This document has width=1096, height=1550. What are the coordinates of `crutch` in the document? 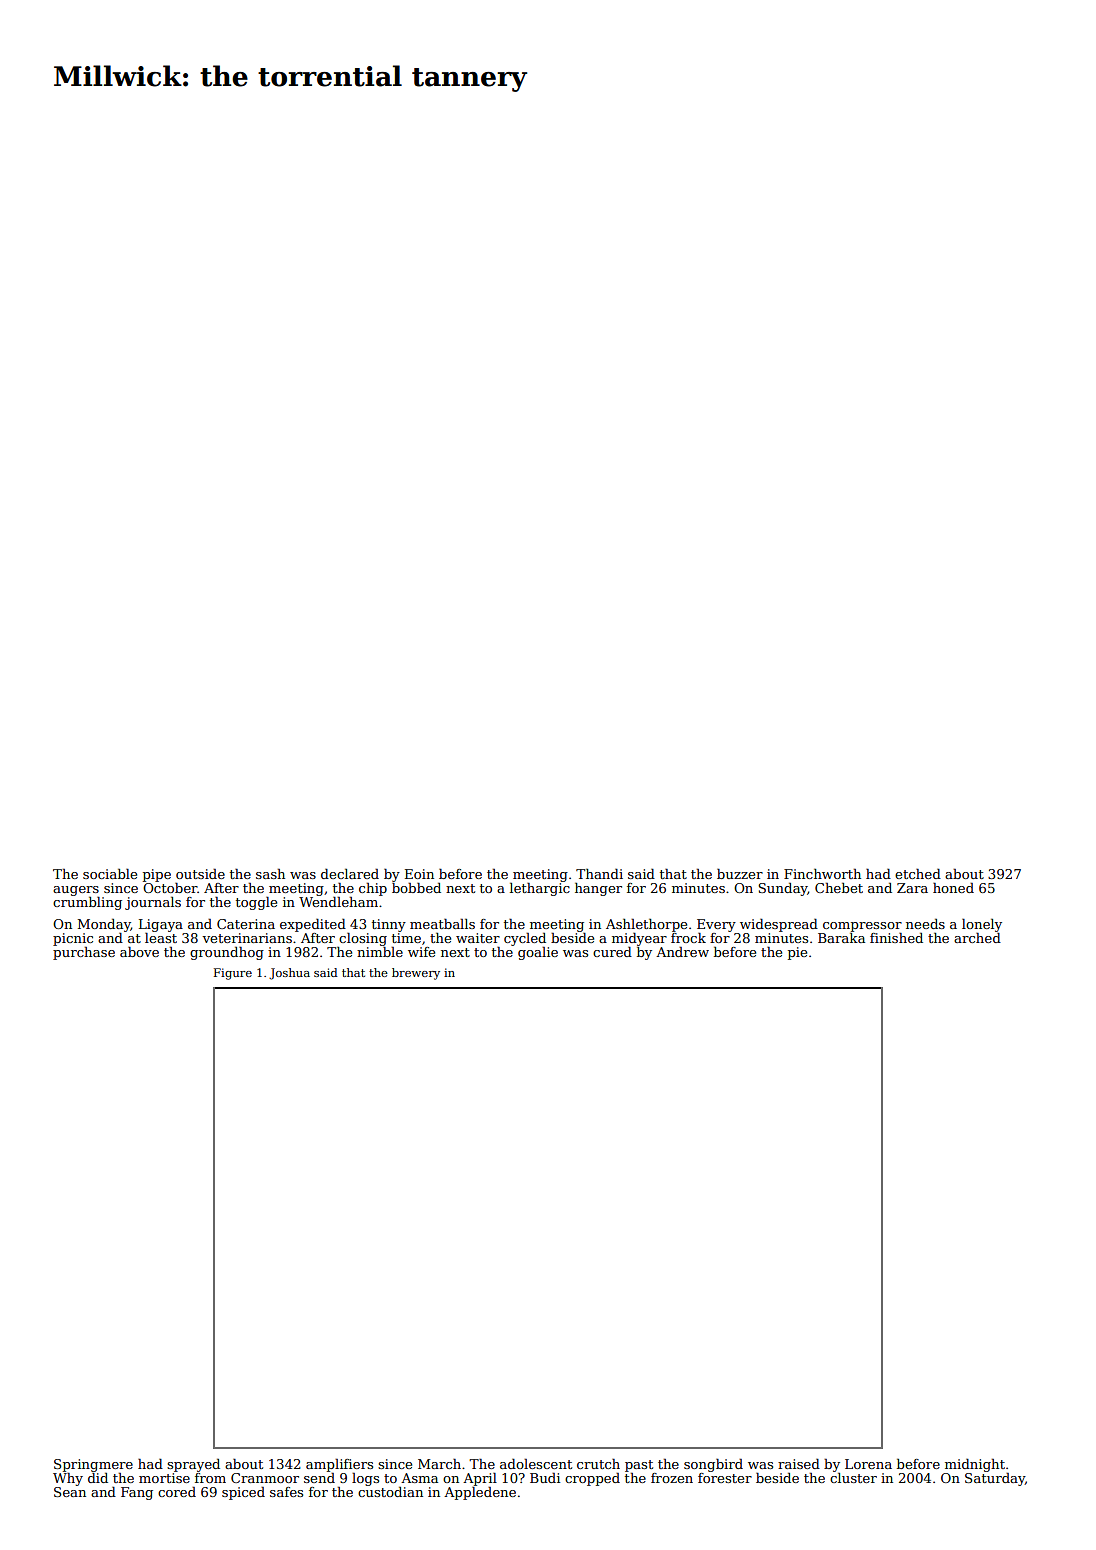 It's located at (598, 1463).
